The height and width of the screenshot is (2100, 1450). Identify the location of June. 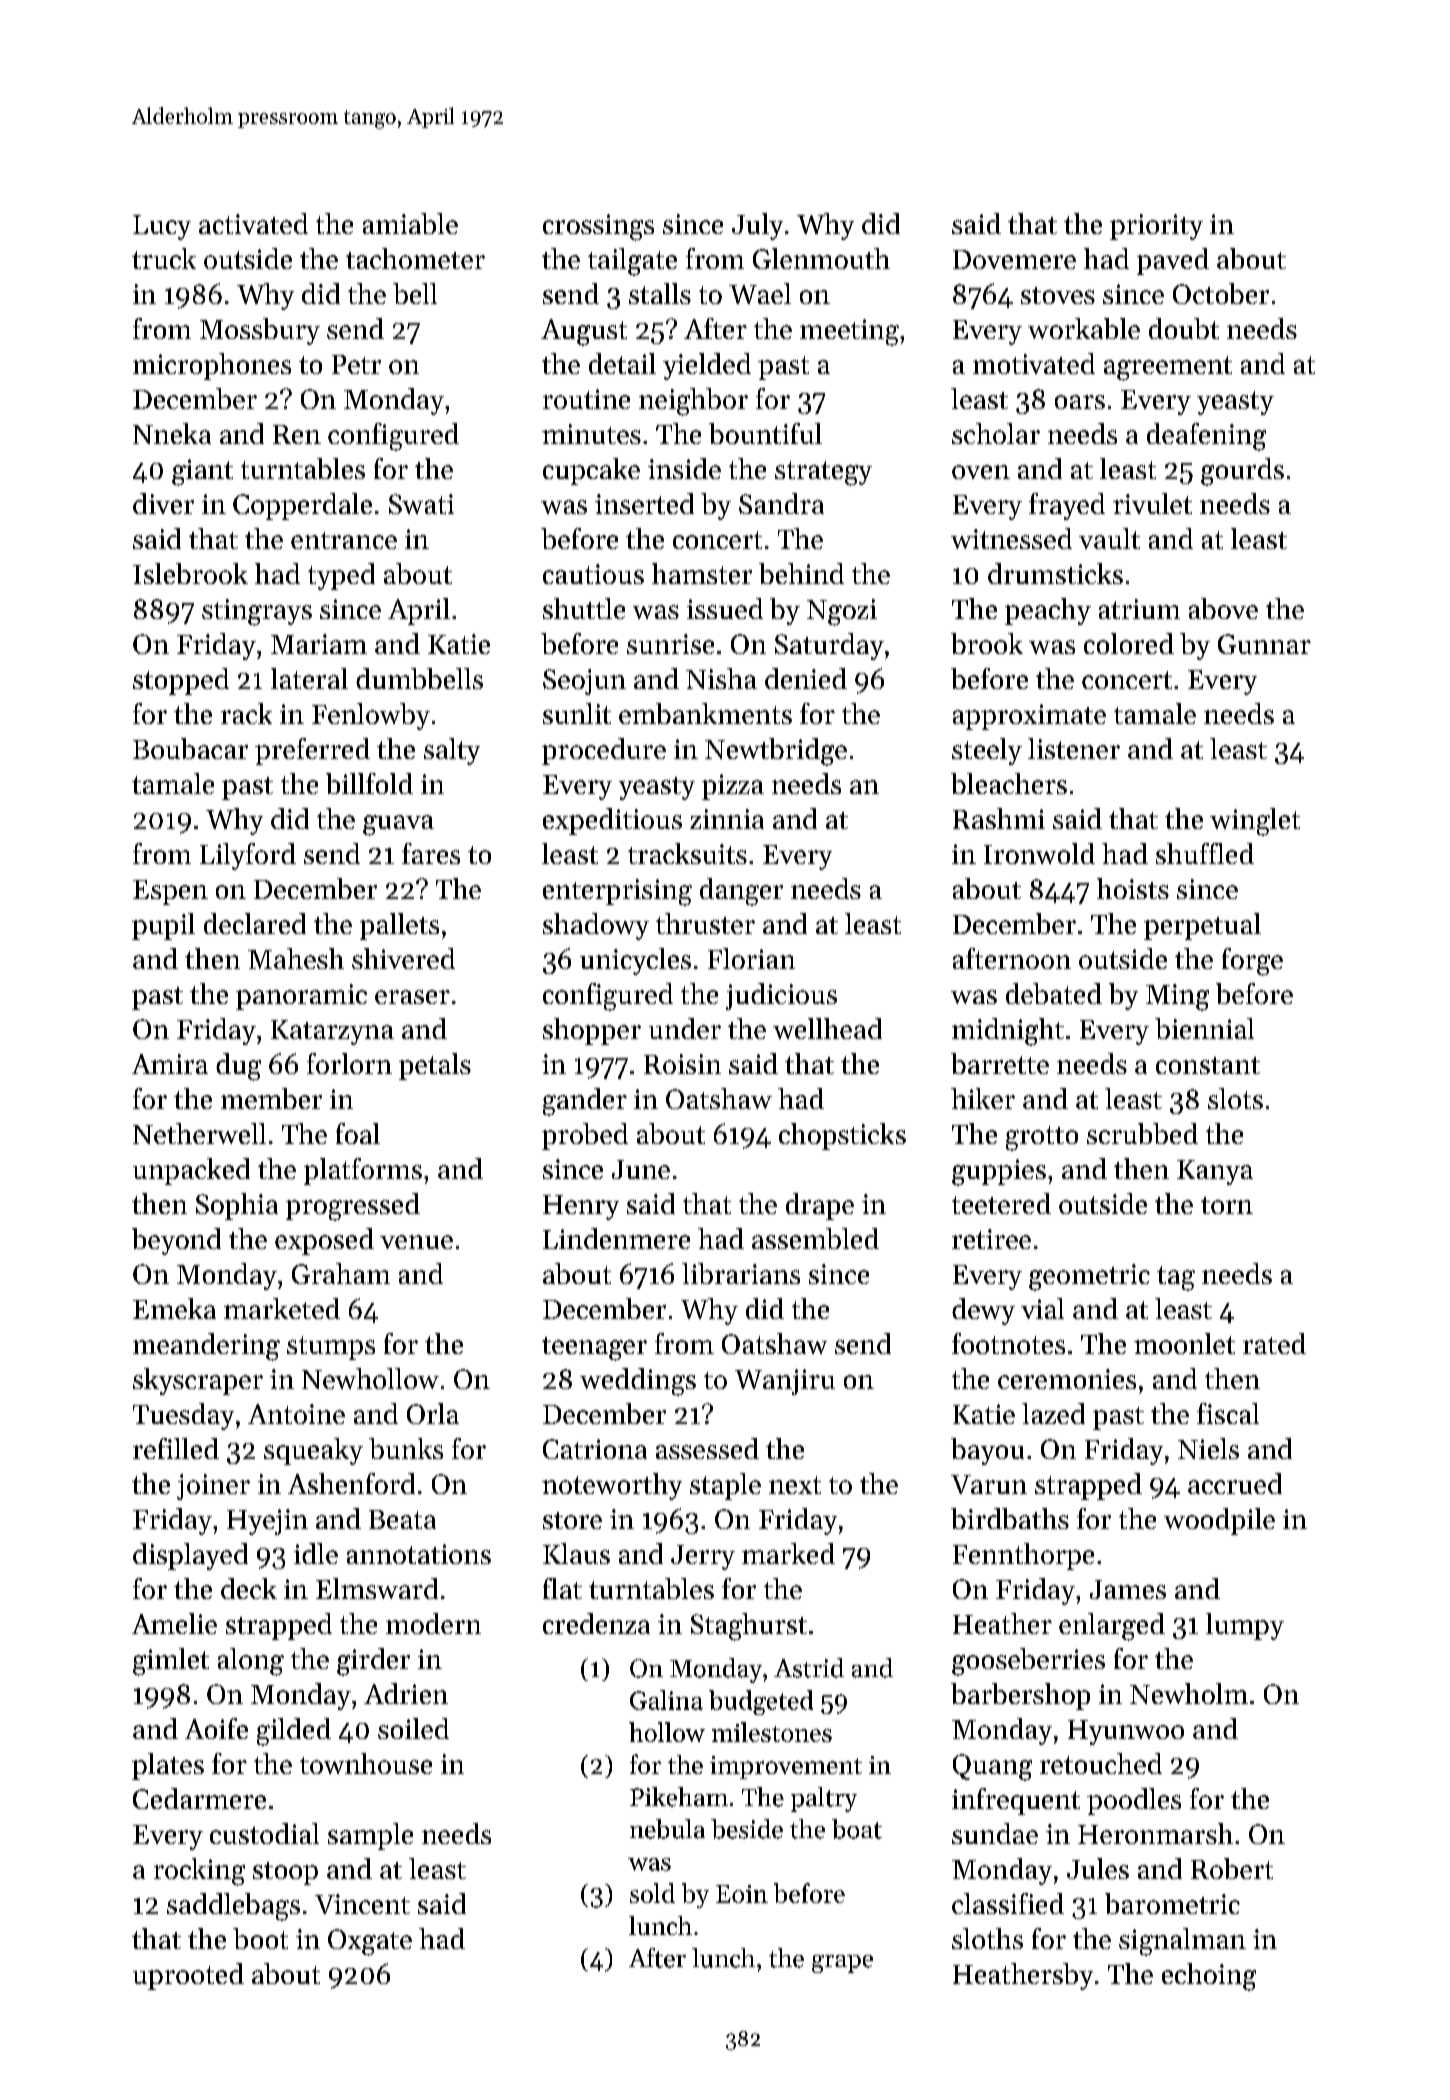
(641, 1169).
